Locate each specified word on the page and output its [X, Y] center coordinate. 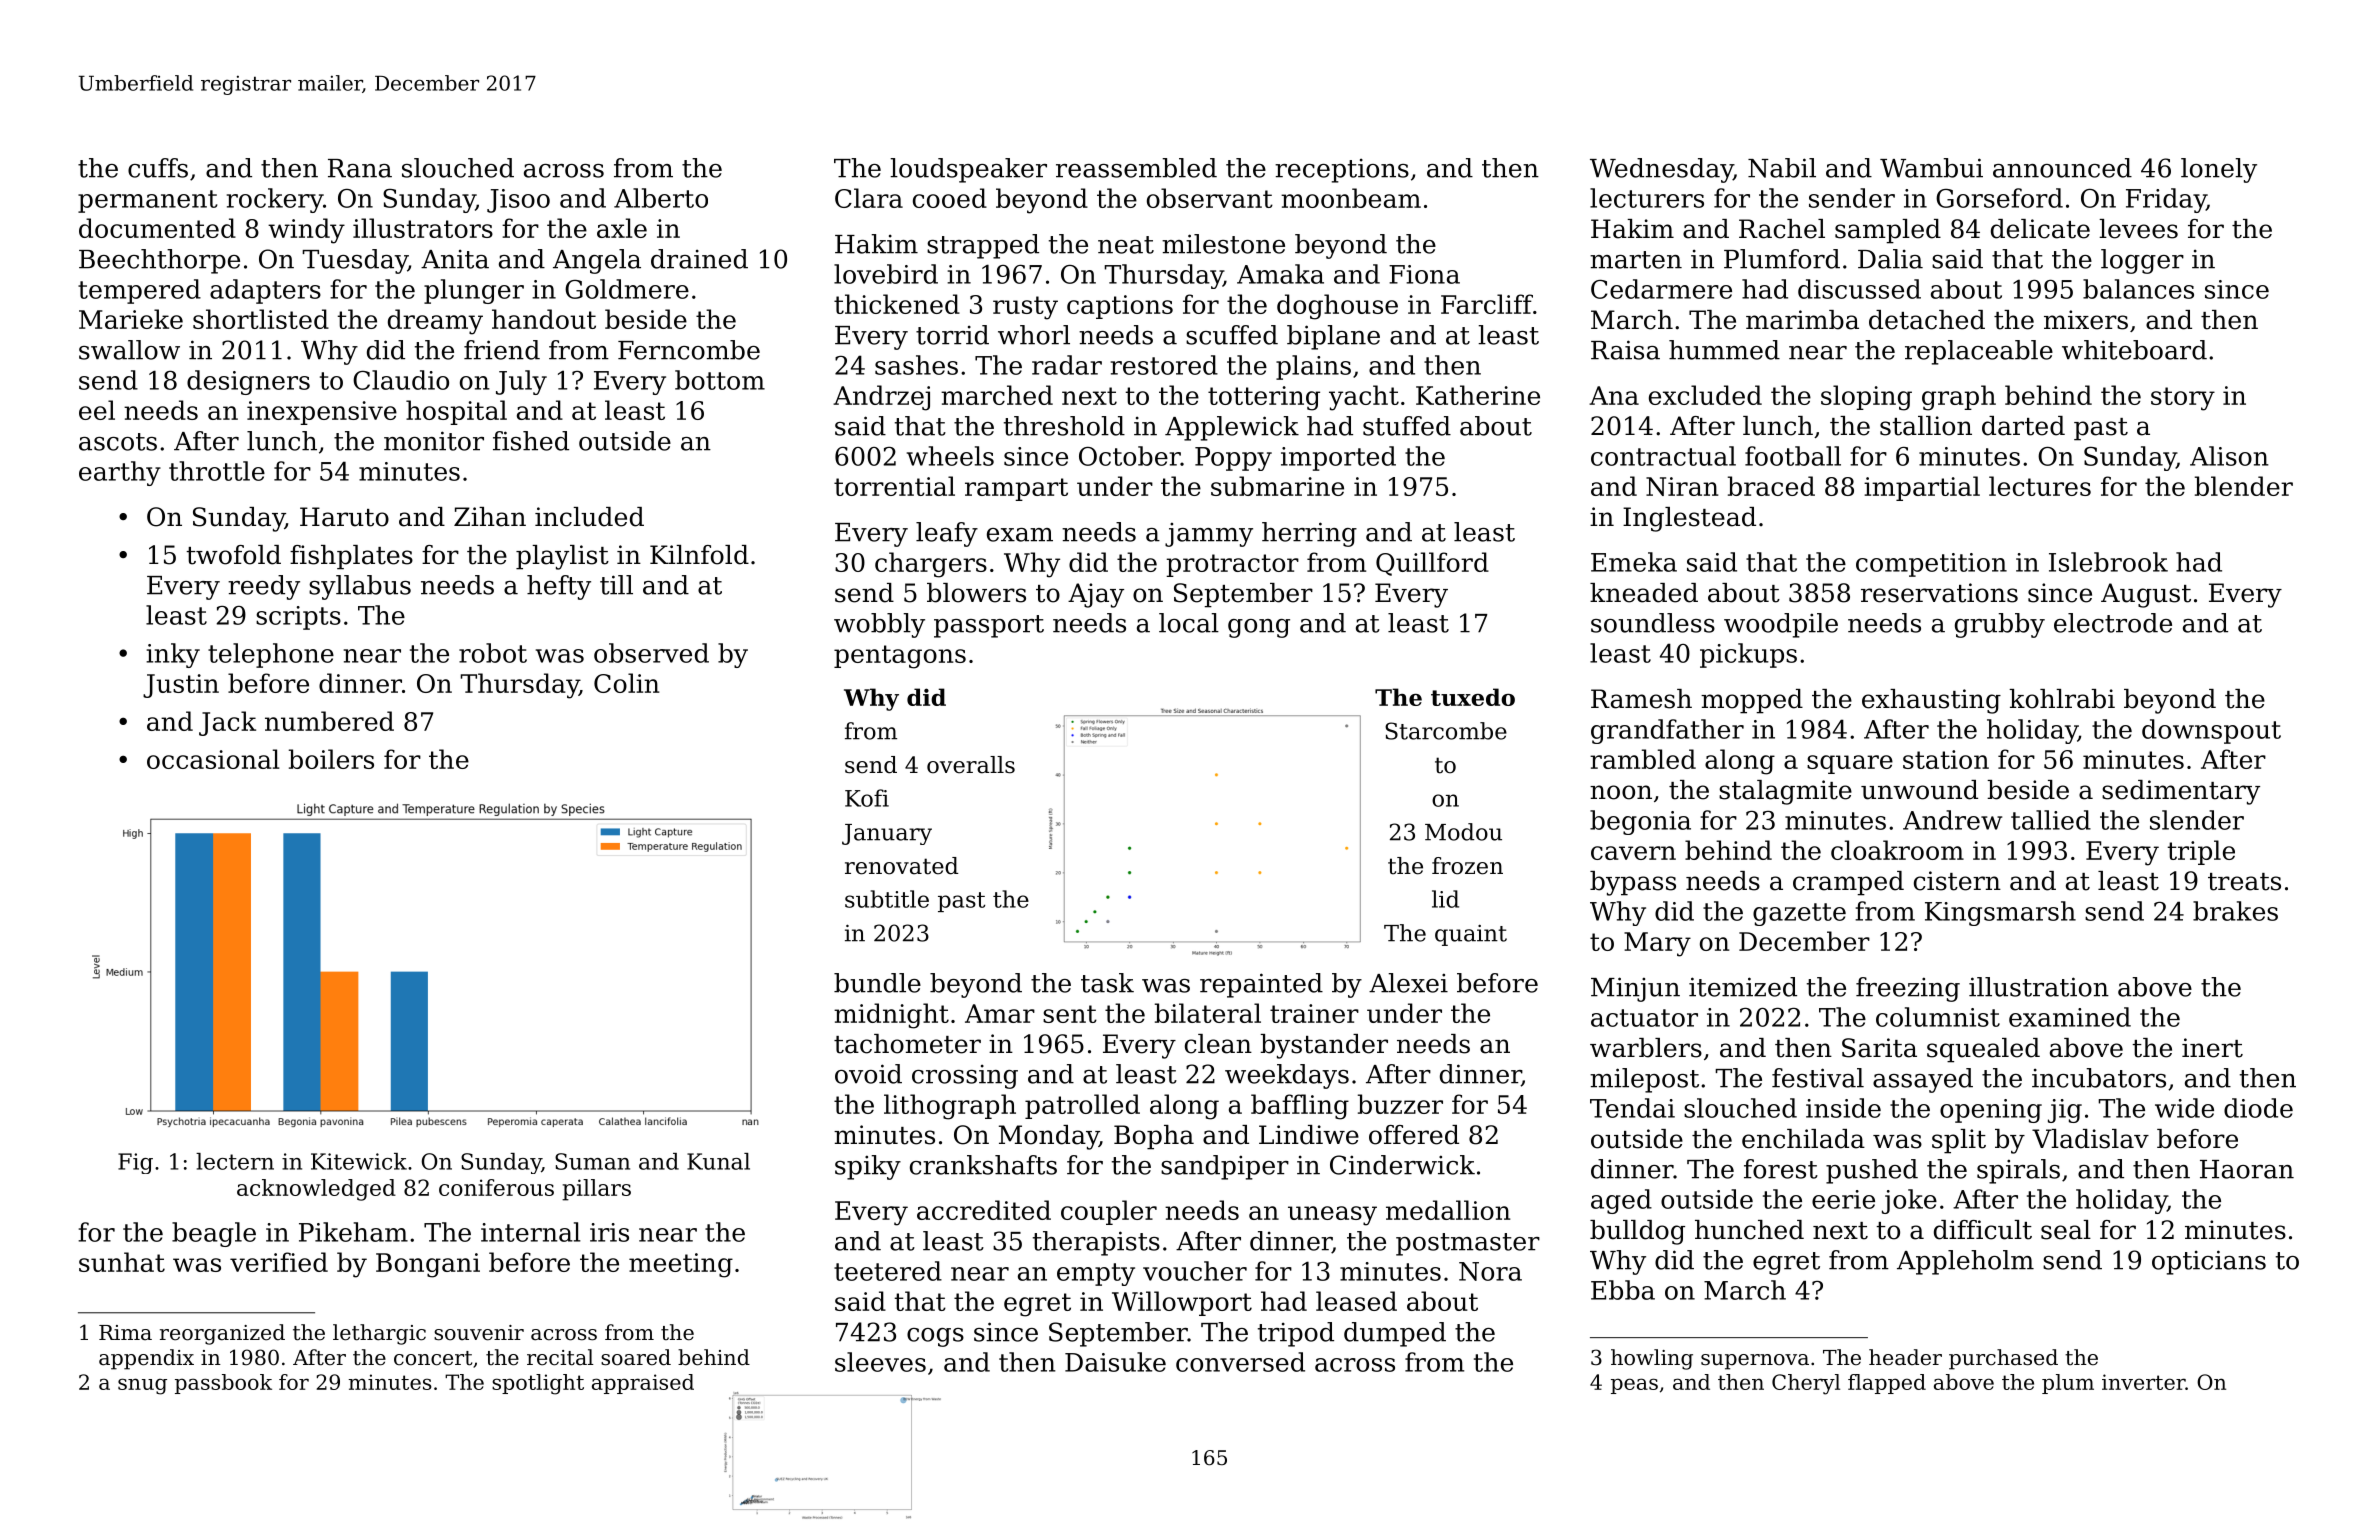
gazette [1799, 914]
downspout [2211, 731]
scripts [298, 618]
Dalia [1890, 259]
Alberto [661, 198]
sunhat [122, 1262]
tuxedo [1473, 697]
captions [1120, 307]
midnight [891, 1016]
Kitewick [359, 1161]
